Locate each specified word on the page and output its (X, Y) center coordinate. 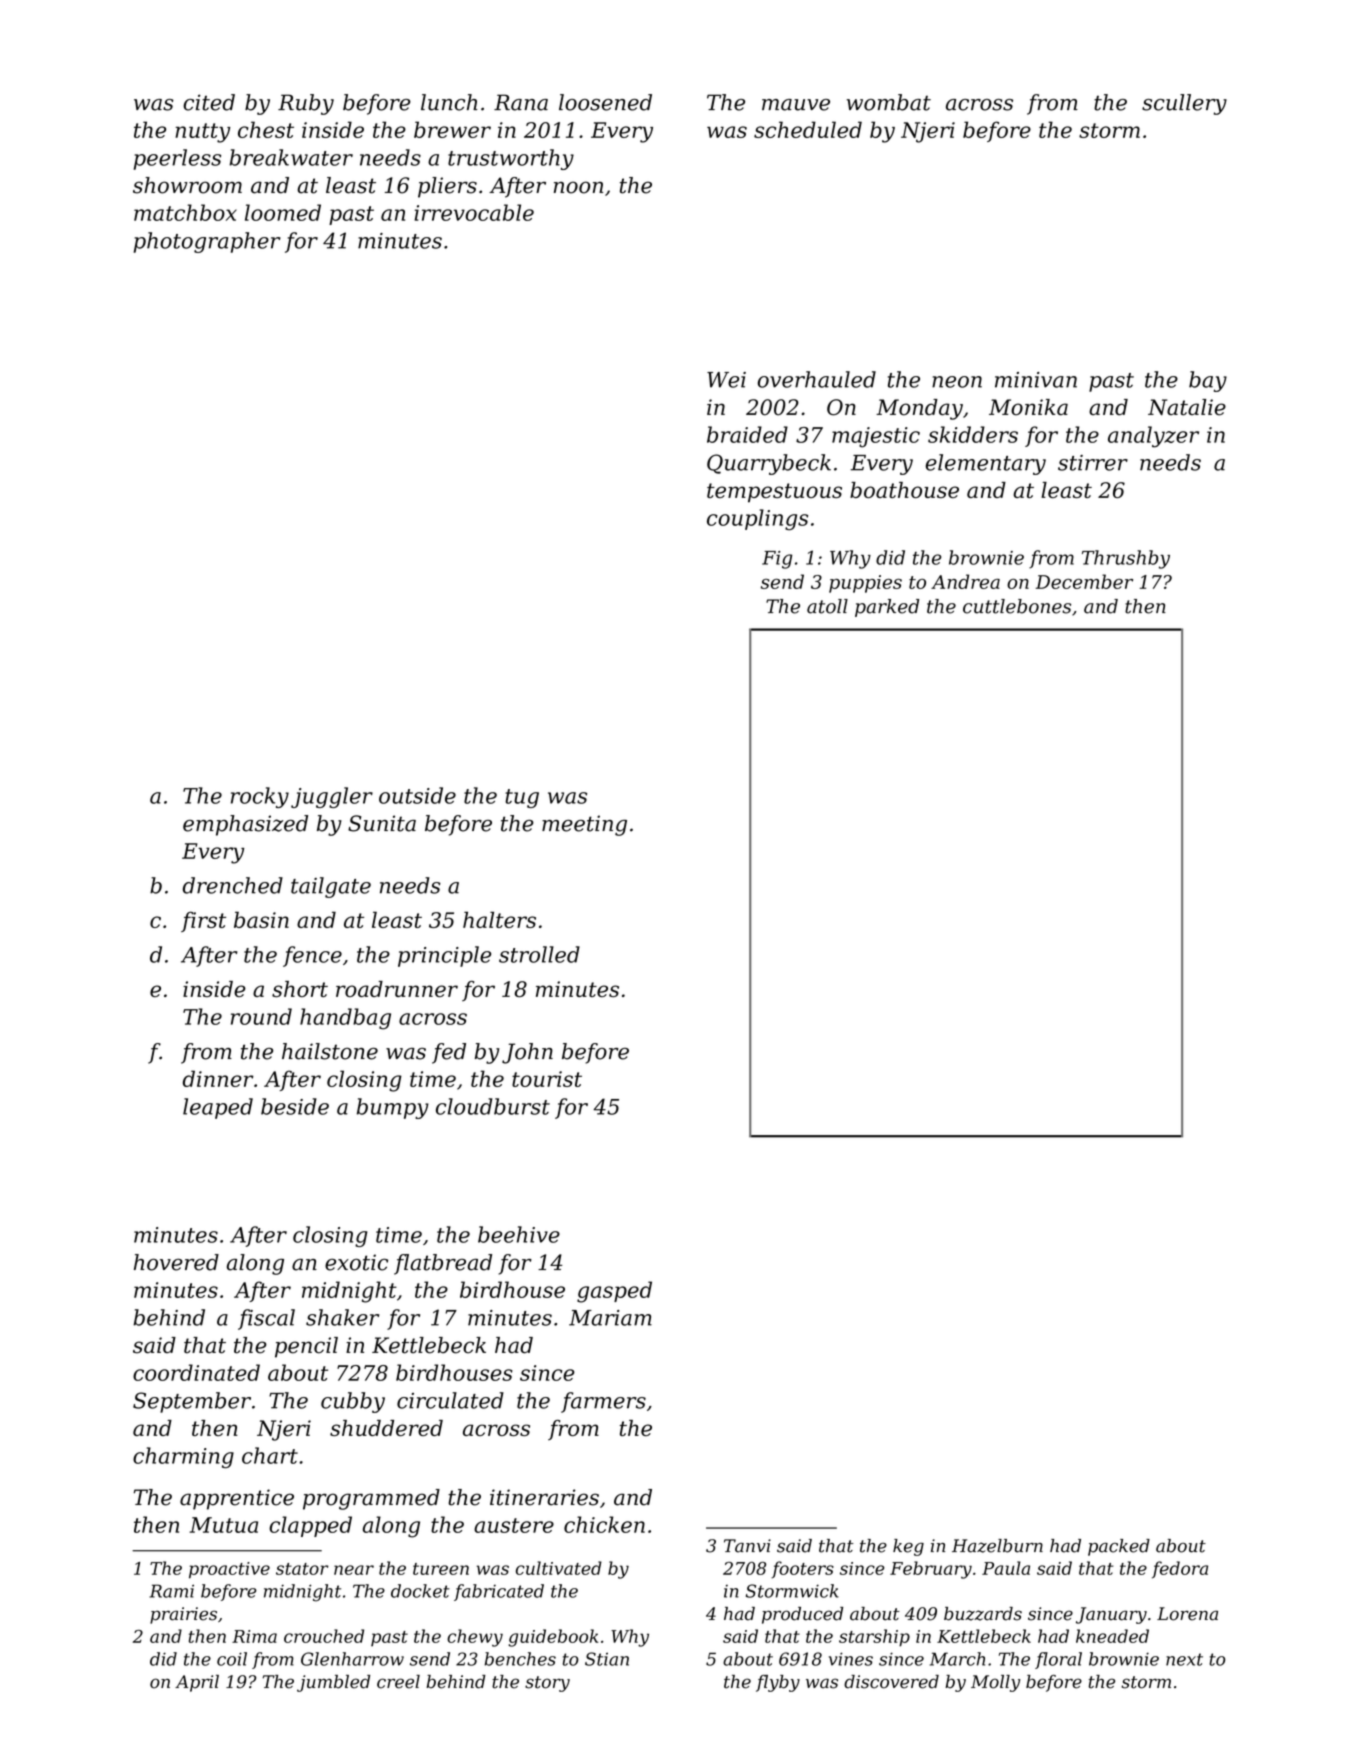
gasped (614, 1292)
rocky (260, 797)
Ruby (306, 104)
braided (747, 434)
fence (312, 956)
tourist (547, 1079)
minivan (1036, 380)
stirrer (1093, 463)
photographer (207, 242)
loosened (605, 102)
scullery (1184, 104)
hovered (176, 1262)
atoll (827, 606)
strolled (539, 954)
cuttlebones (1017, 606)
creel (398, 1682)
